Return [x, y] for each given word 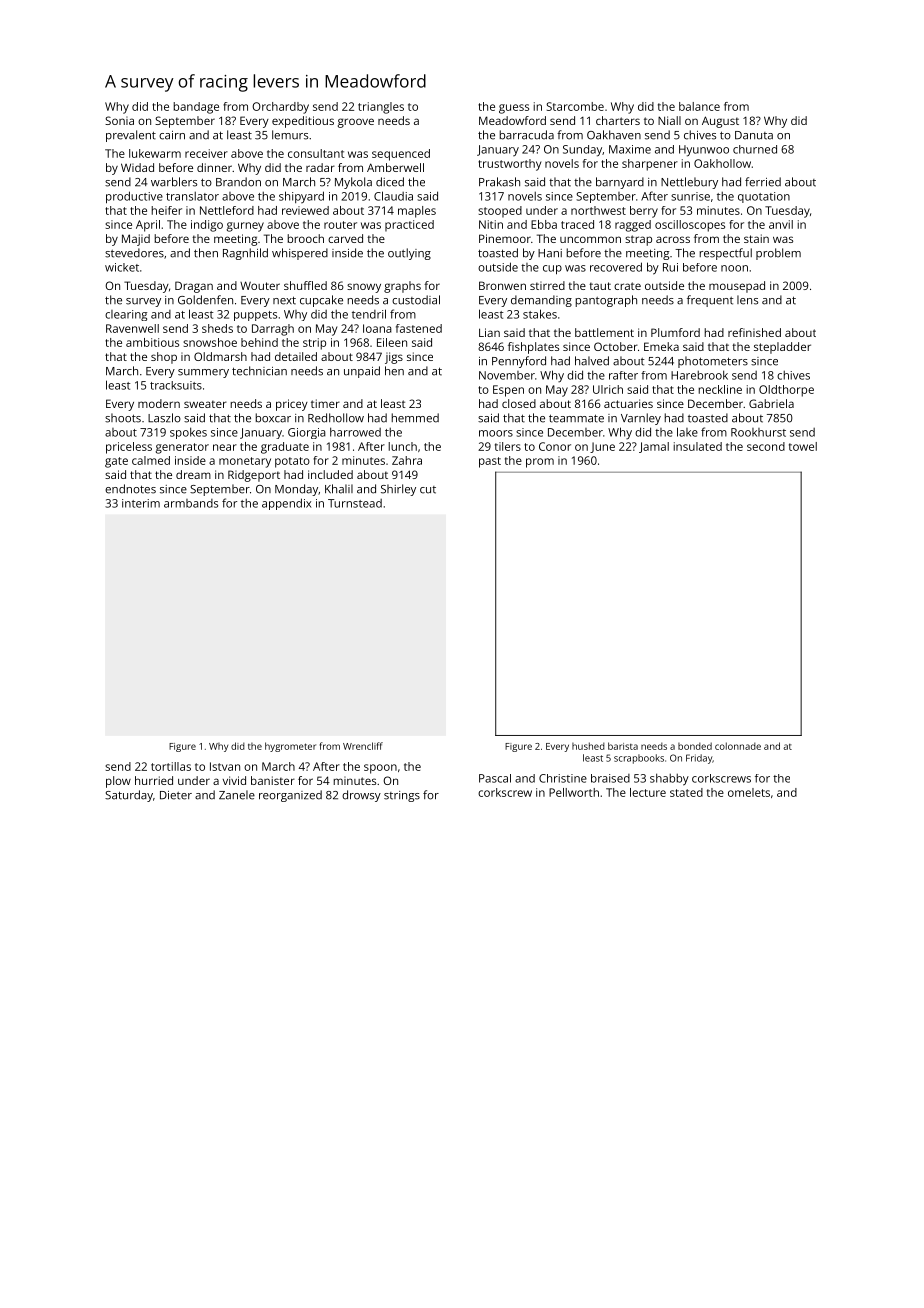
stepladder [782, 348]
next [284, 300]
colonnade [738, 746]
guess [514, 109]
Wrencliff [363, 746]
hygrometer [290, 747]
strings [402, 796]
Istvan [225, 766]
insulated [697, 446]
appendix [286, 504]
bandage [196, 108]
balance [699, 106]
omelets [749, 792]
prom [540, 463]
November [507, 375]
